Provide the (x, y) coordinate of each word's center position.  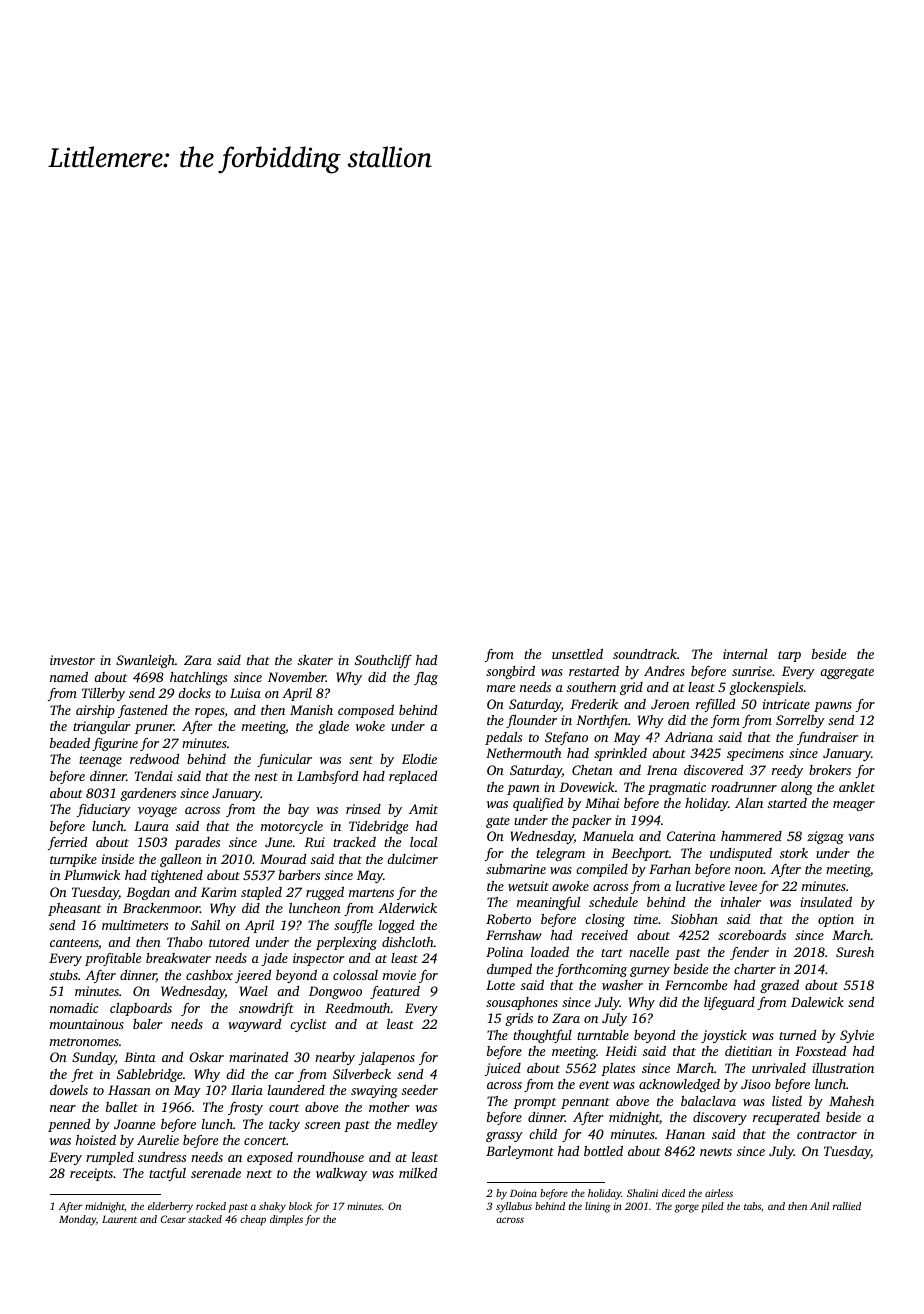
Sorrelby (800, 721)
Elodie (419, 759)
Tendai (154, 776)
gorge (687, 1208)
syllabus (514, 1207)
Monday (77, 1220)
